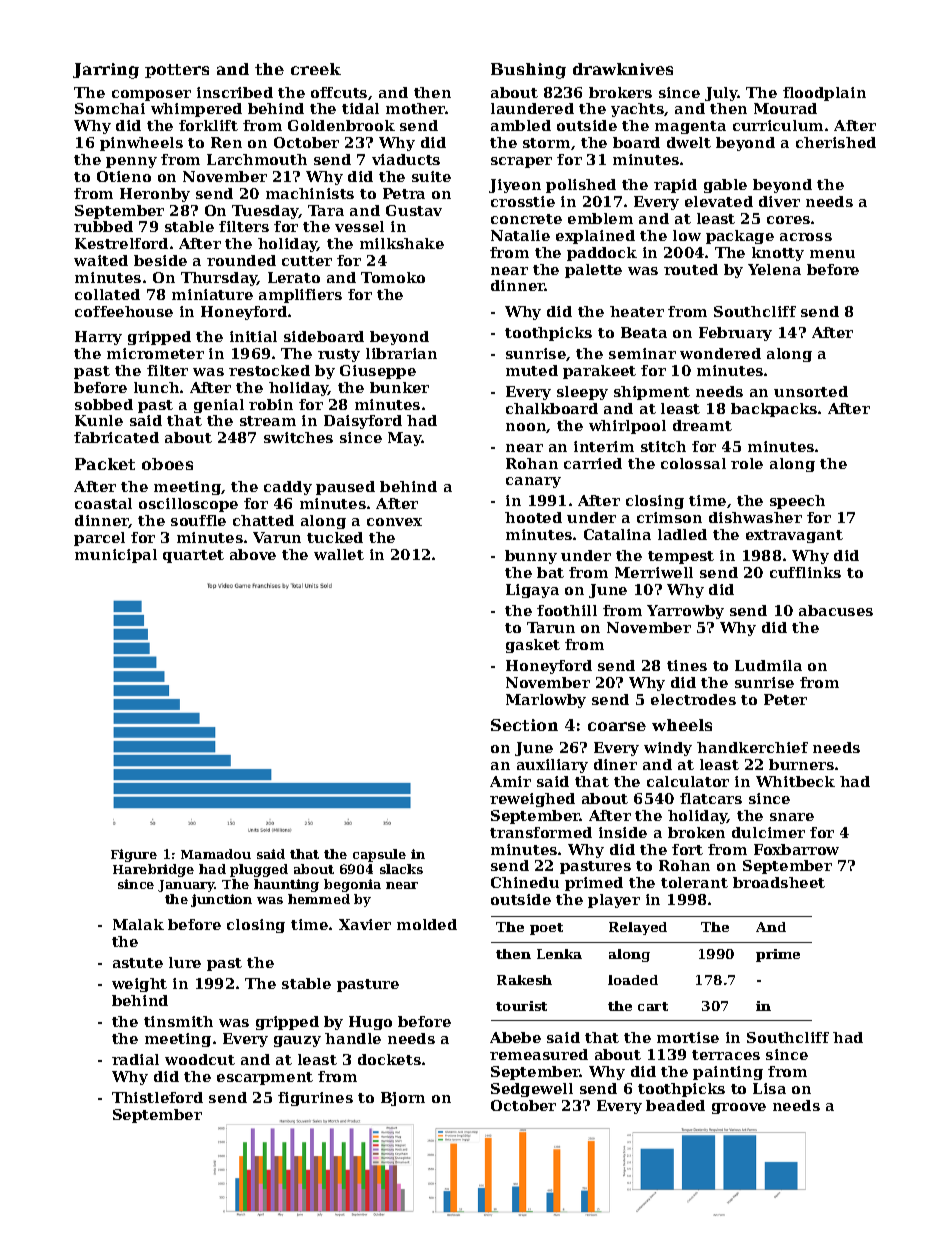  Describe the element at coordinates (539, 1054) in the screenshot. I see `remeasured` at that location.
